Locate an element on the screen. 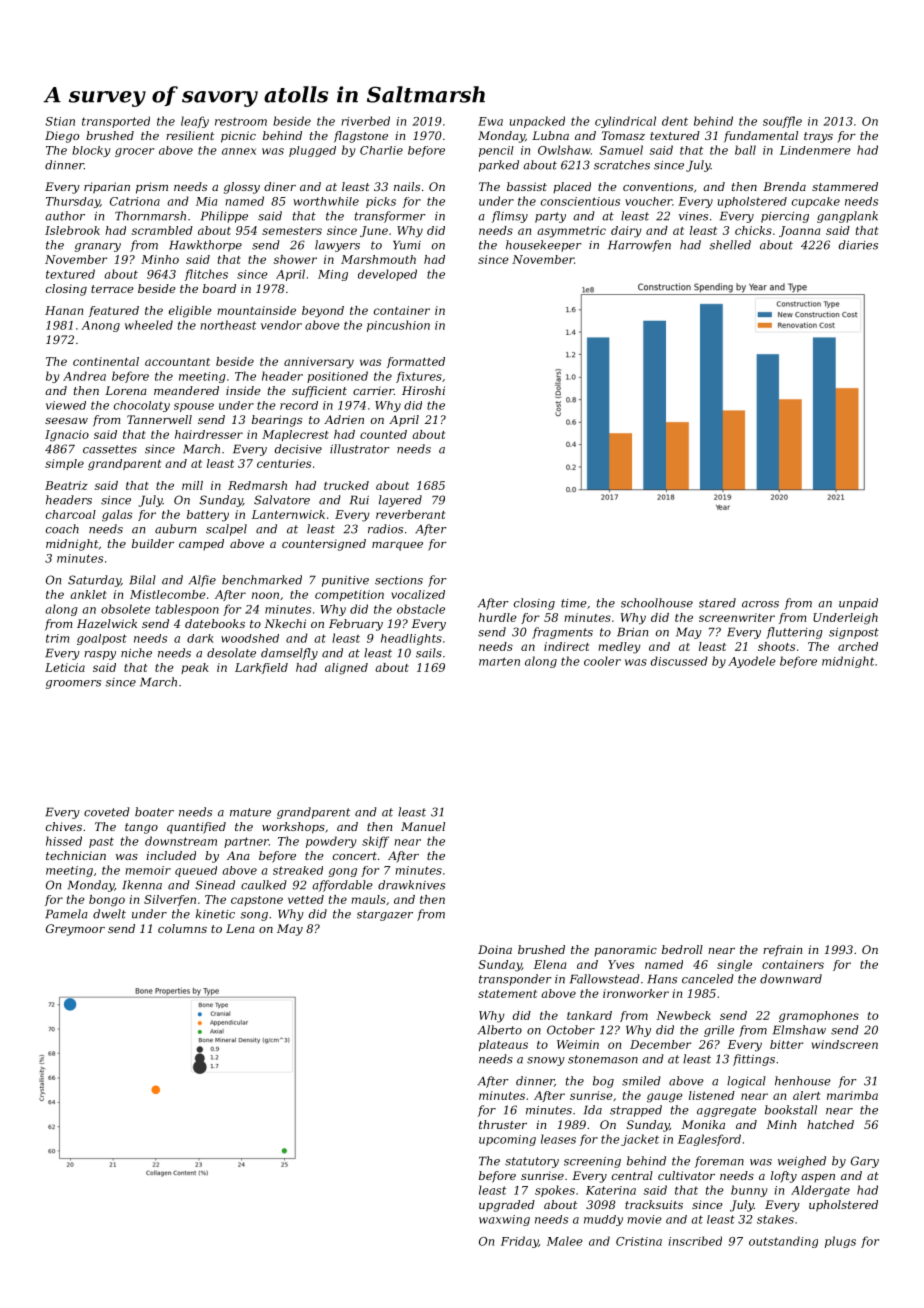 This screenshot has height=1308, width=924. record is located at coordinates (299, 405).
